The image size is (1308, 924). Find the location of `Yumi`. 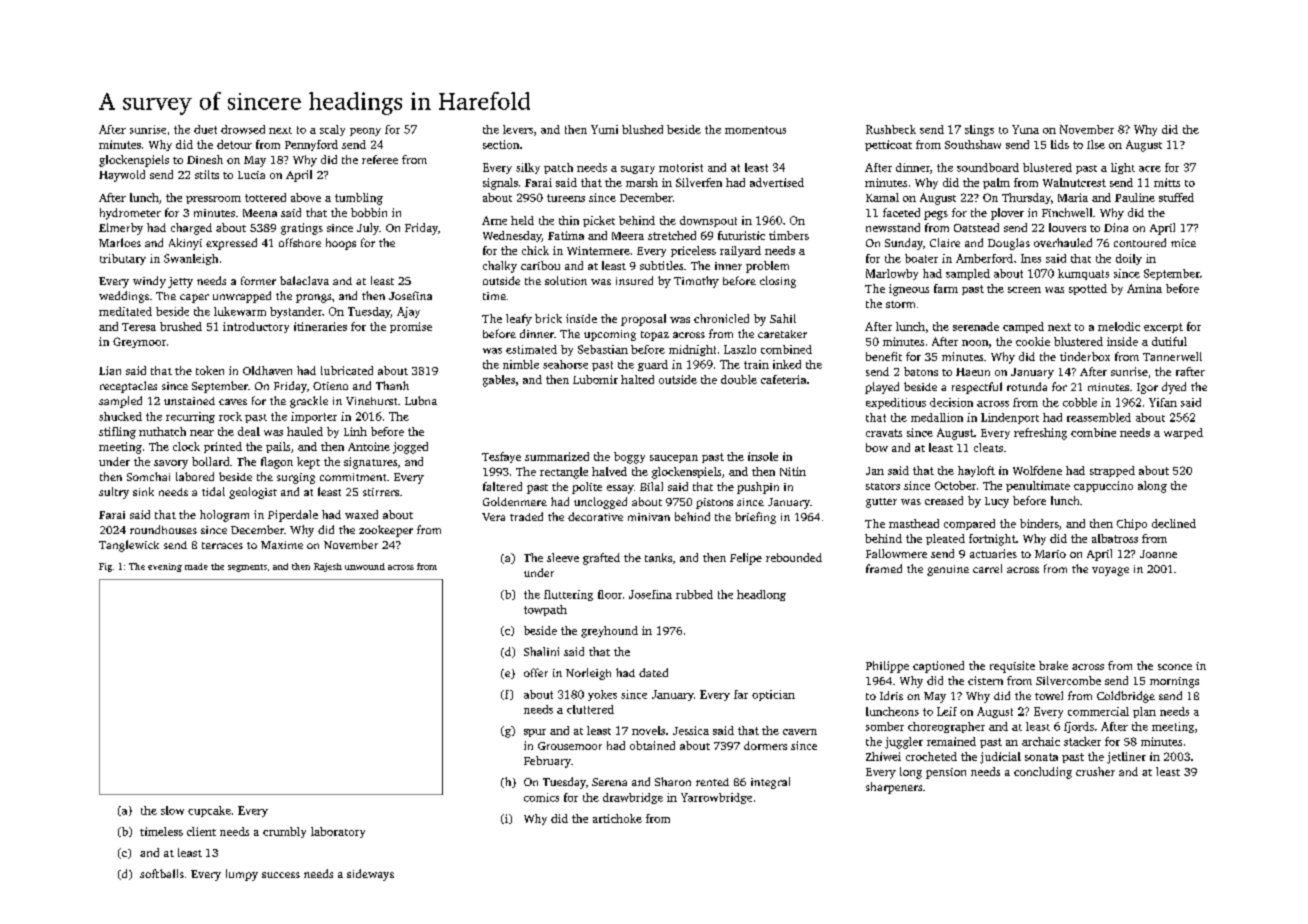

Yumi is located at coordinates (604, 129).
